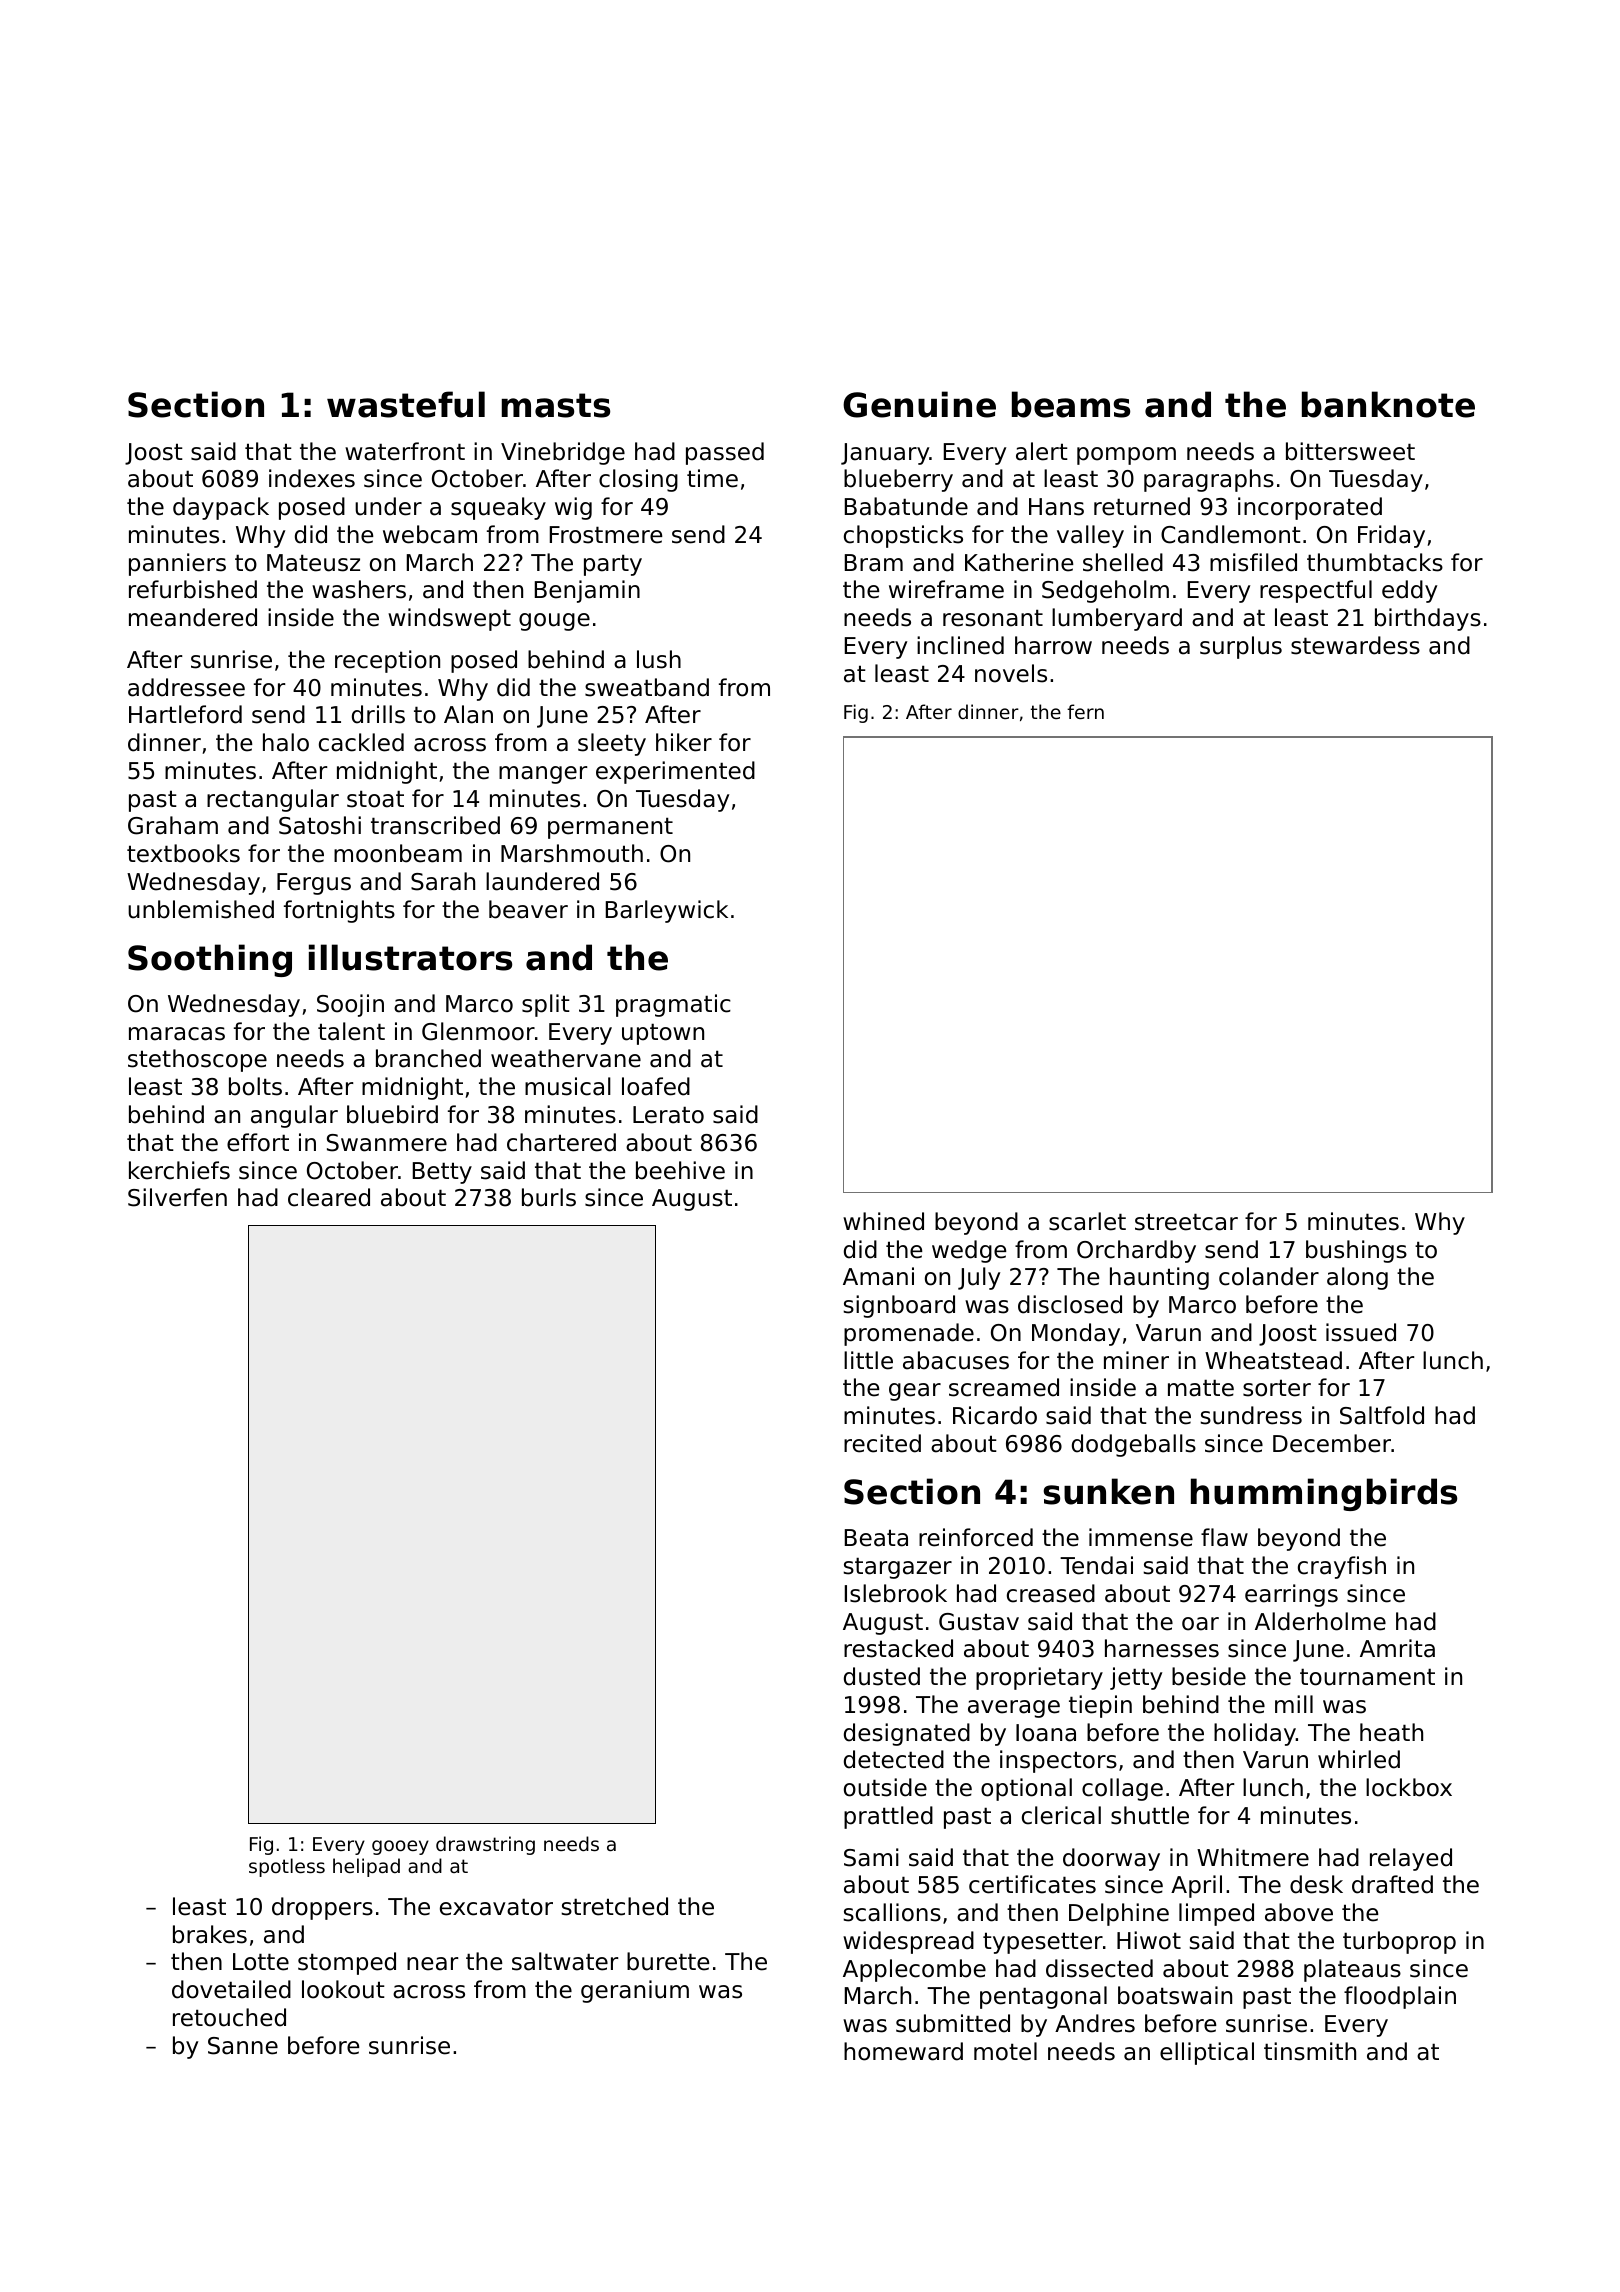  Describe the element at coordinates (675, 772) in the document. I see `experimented` at that location.
